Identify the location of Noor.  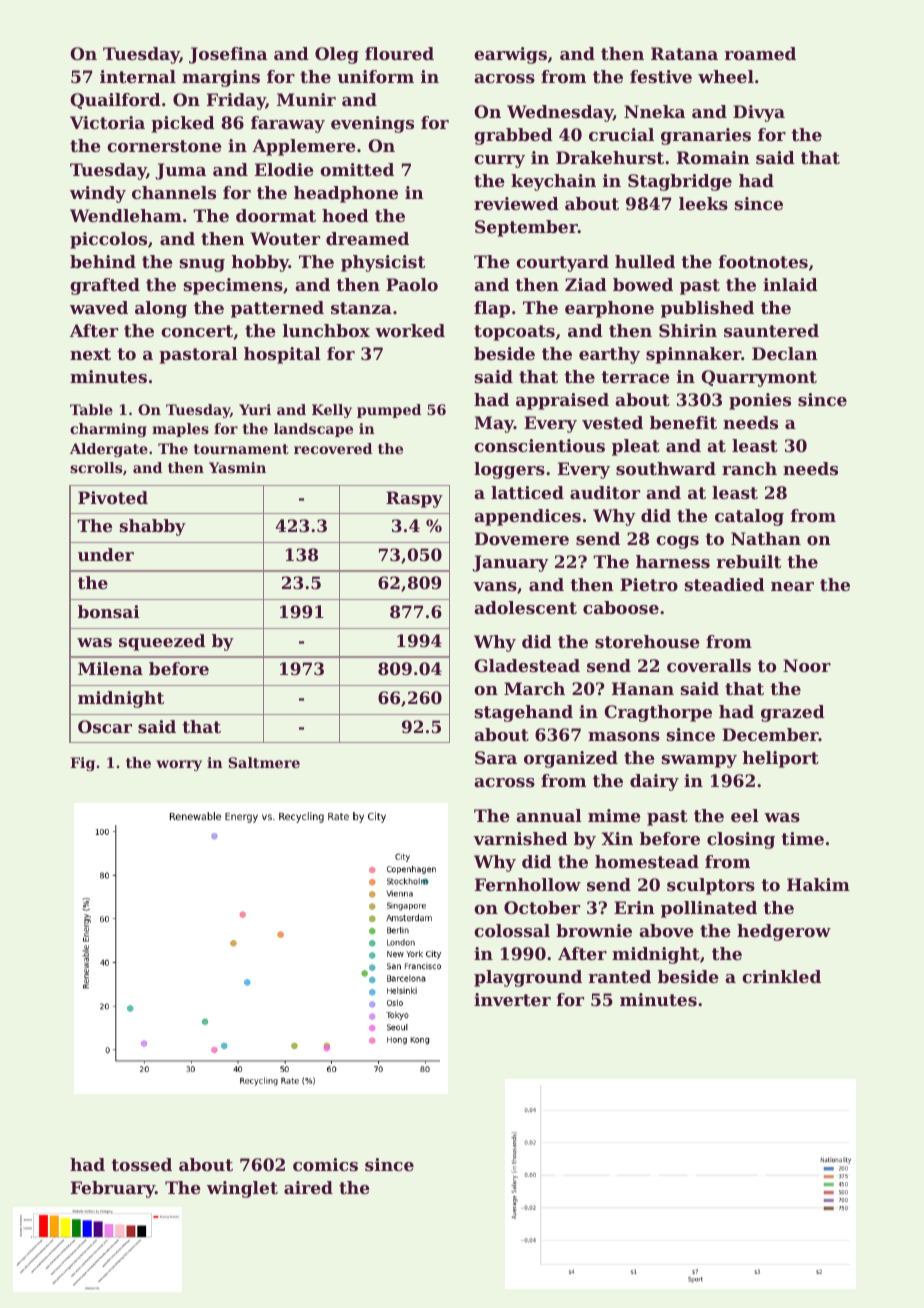
(807, 665).
